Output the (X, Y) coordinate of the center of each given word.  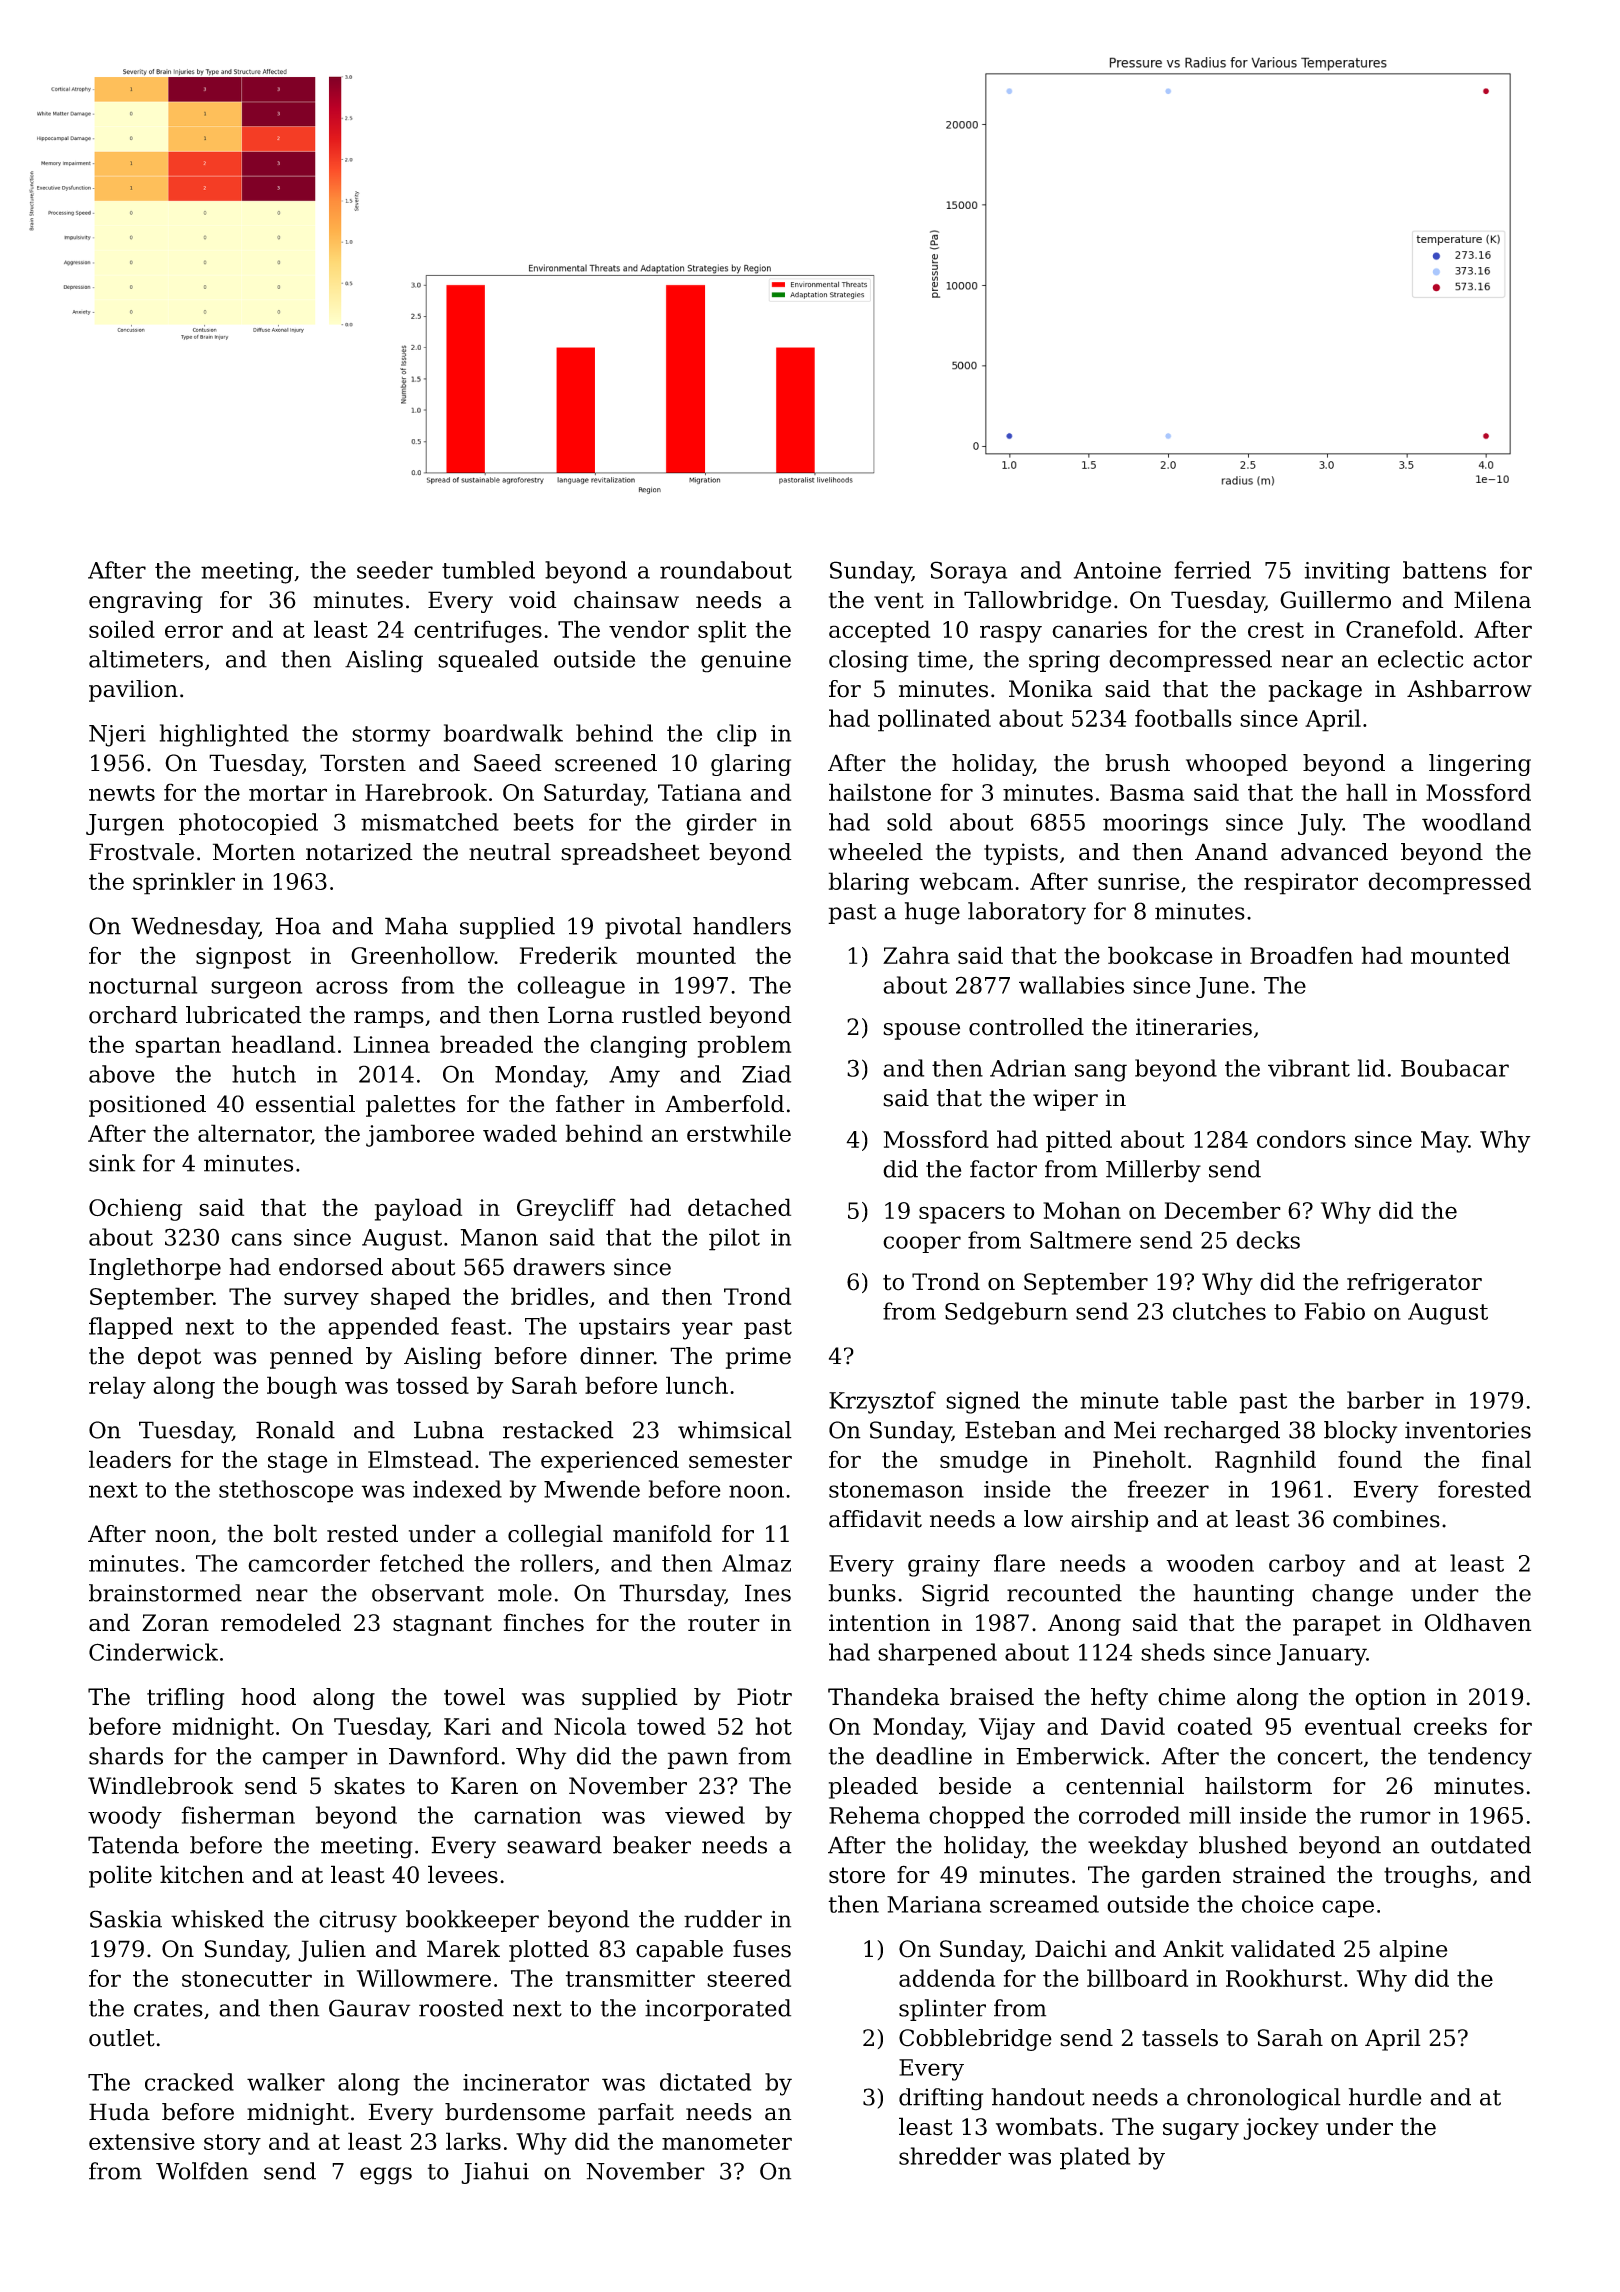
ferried (1212, 570)
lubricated (244, 1015)
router (724, 1623)
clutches (1219, 1311)
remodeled (281, 1622)
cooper (922, 1244)
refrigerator (1414, 1284)
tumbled (488, 570)
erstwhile (739, 1133)
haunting (1243, 1595)
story (232, 2144)
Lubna (449, 1430)
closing (868, 661)
